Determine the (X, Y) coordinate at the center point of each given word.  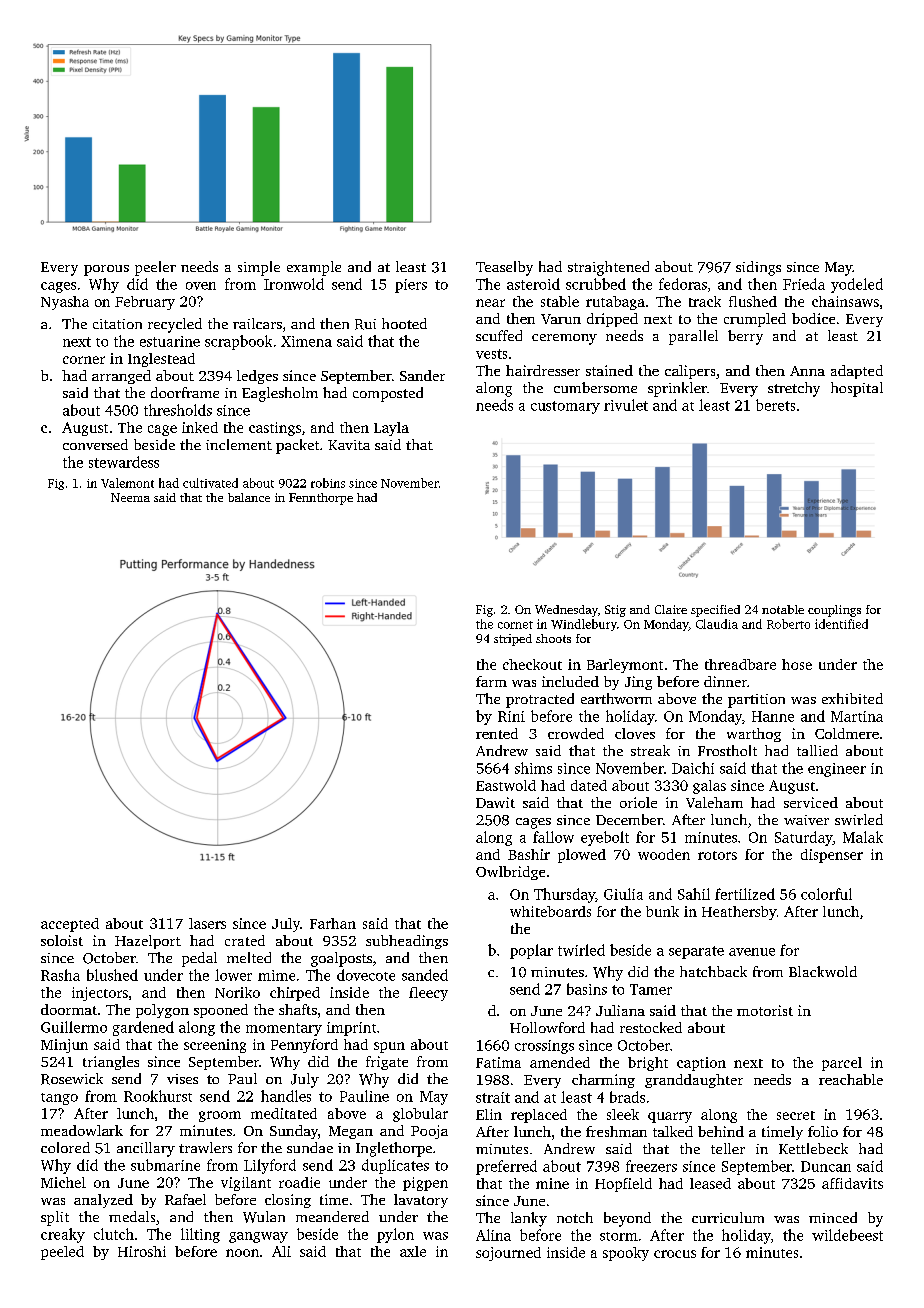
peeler (155, 268)
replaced (539, 1116)
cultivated (210, 483)
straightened (608, 268)
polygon (162, 1011)
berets (775, 405)
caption (701, 1064)
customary (565, 407)
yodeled (857, 285)
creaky (63, 1235)
